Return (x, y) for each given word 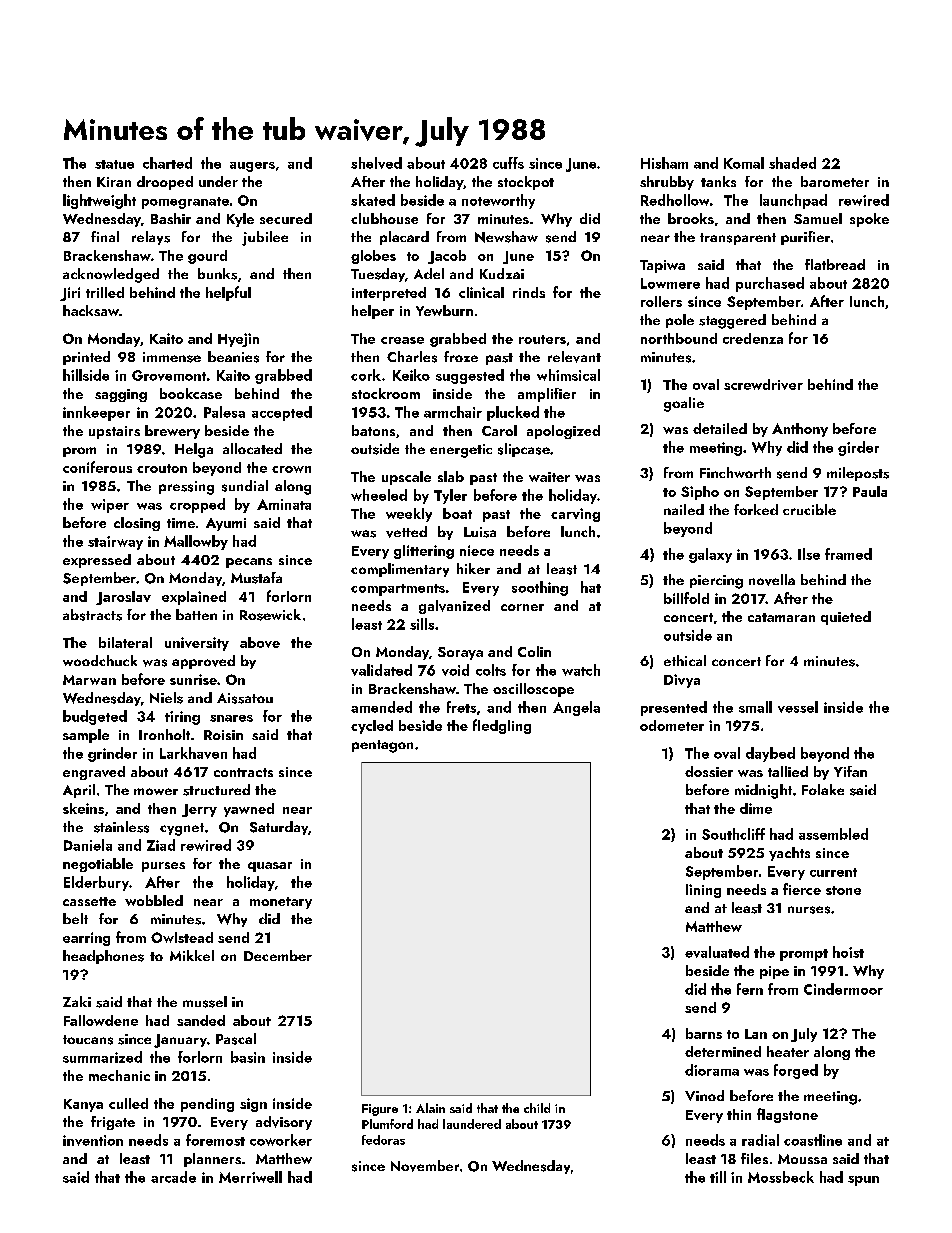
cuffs (508, 163)
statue (114, 164)
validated (381, 670)
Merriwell (250, 1177)
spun (863, 1181)
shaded (792, 163)
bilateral (125, 642)
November (425, 1166)
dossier (709, 771)
